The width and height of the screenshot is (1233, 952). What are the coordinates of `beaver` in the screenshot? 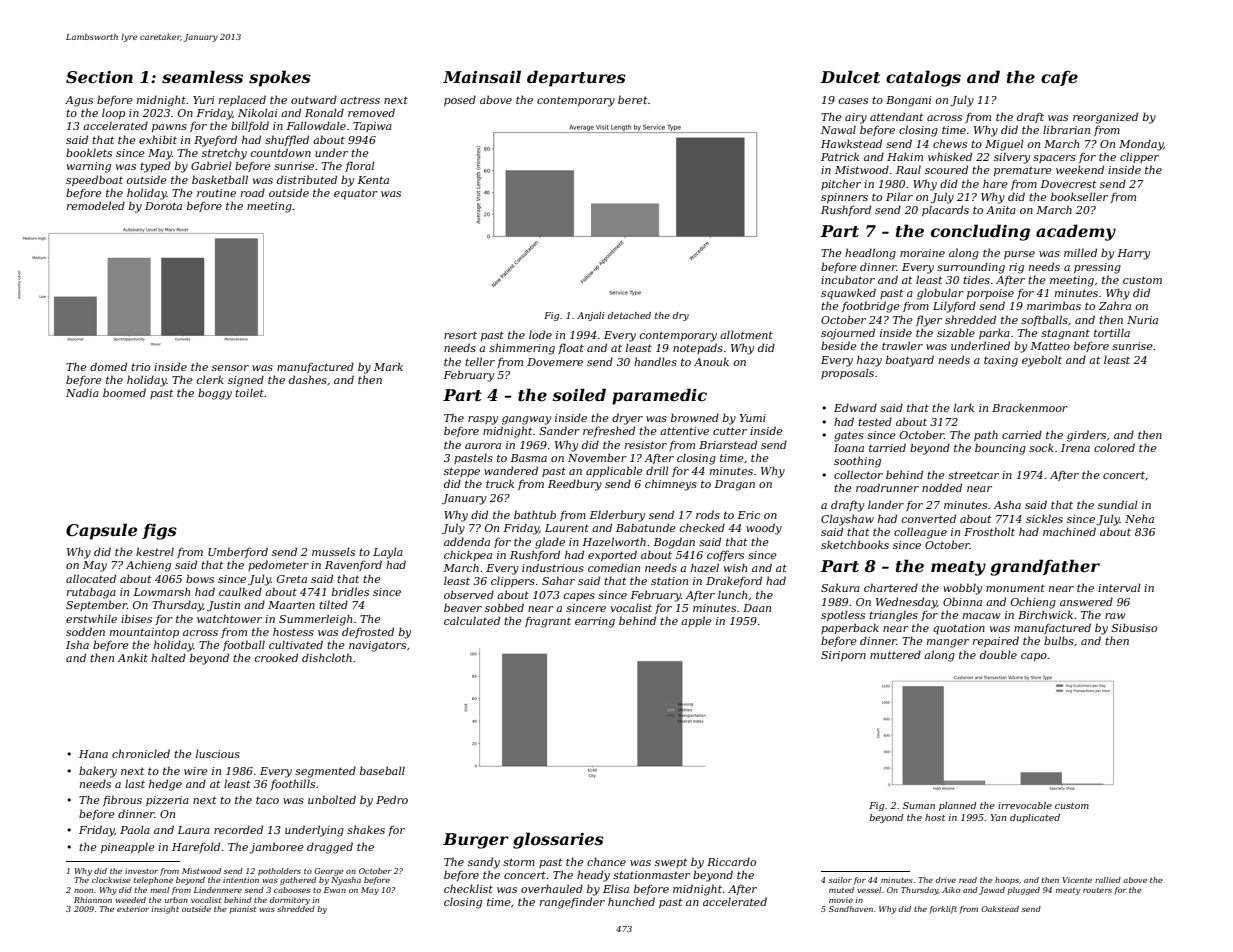 It's located at (463, 607).
